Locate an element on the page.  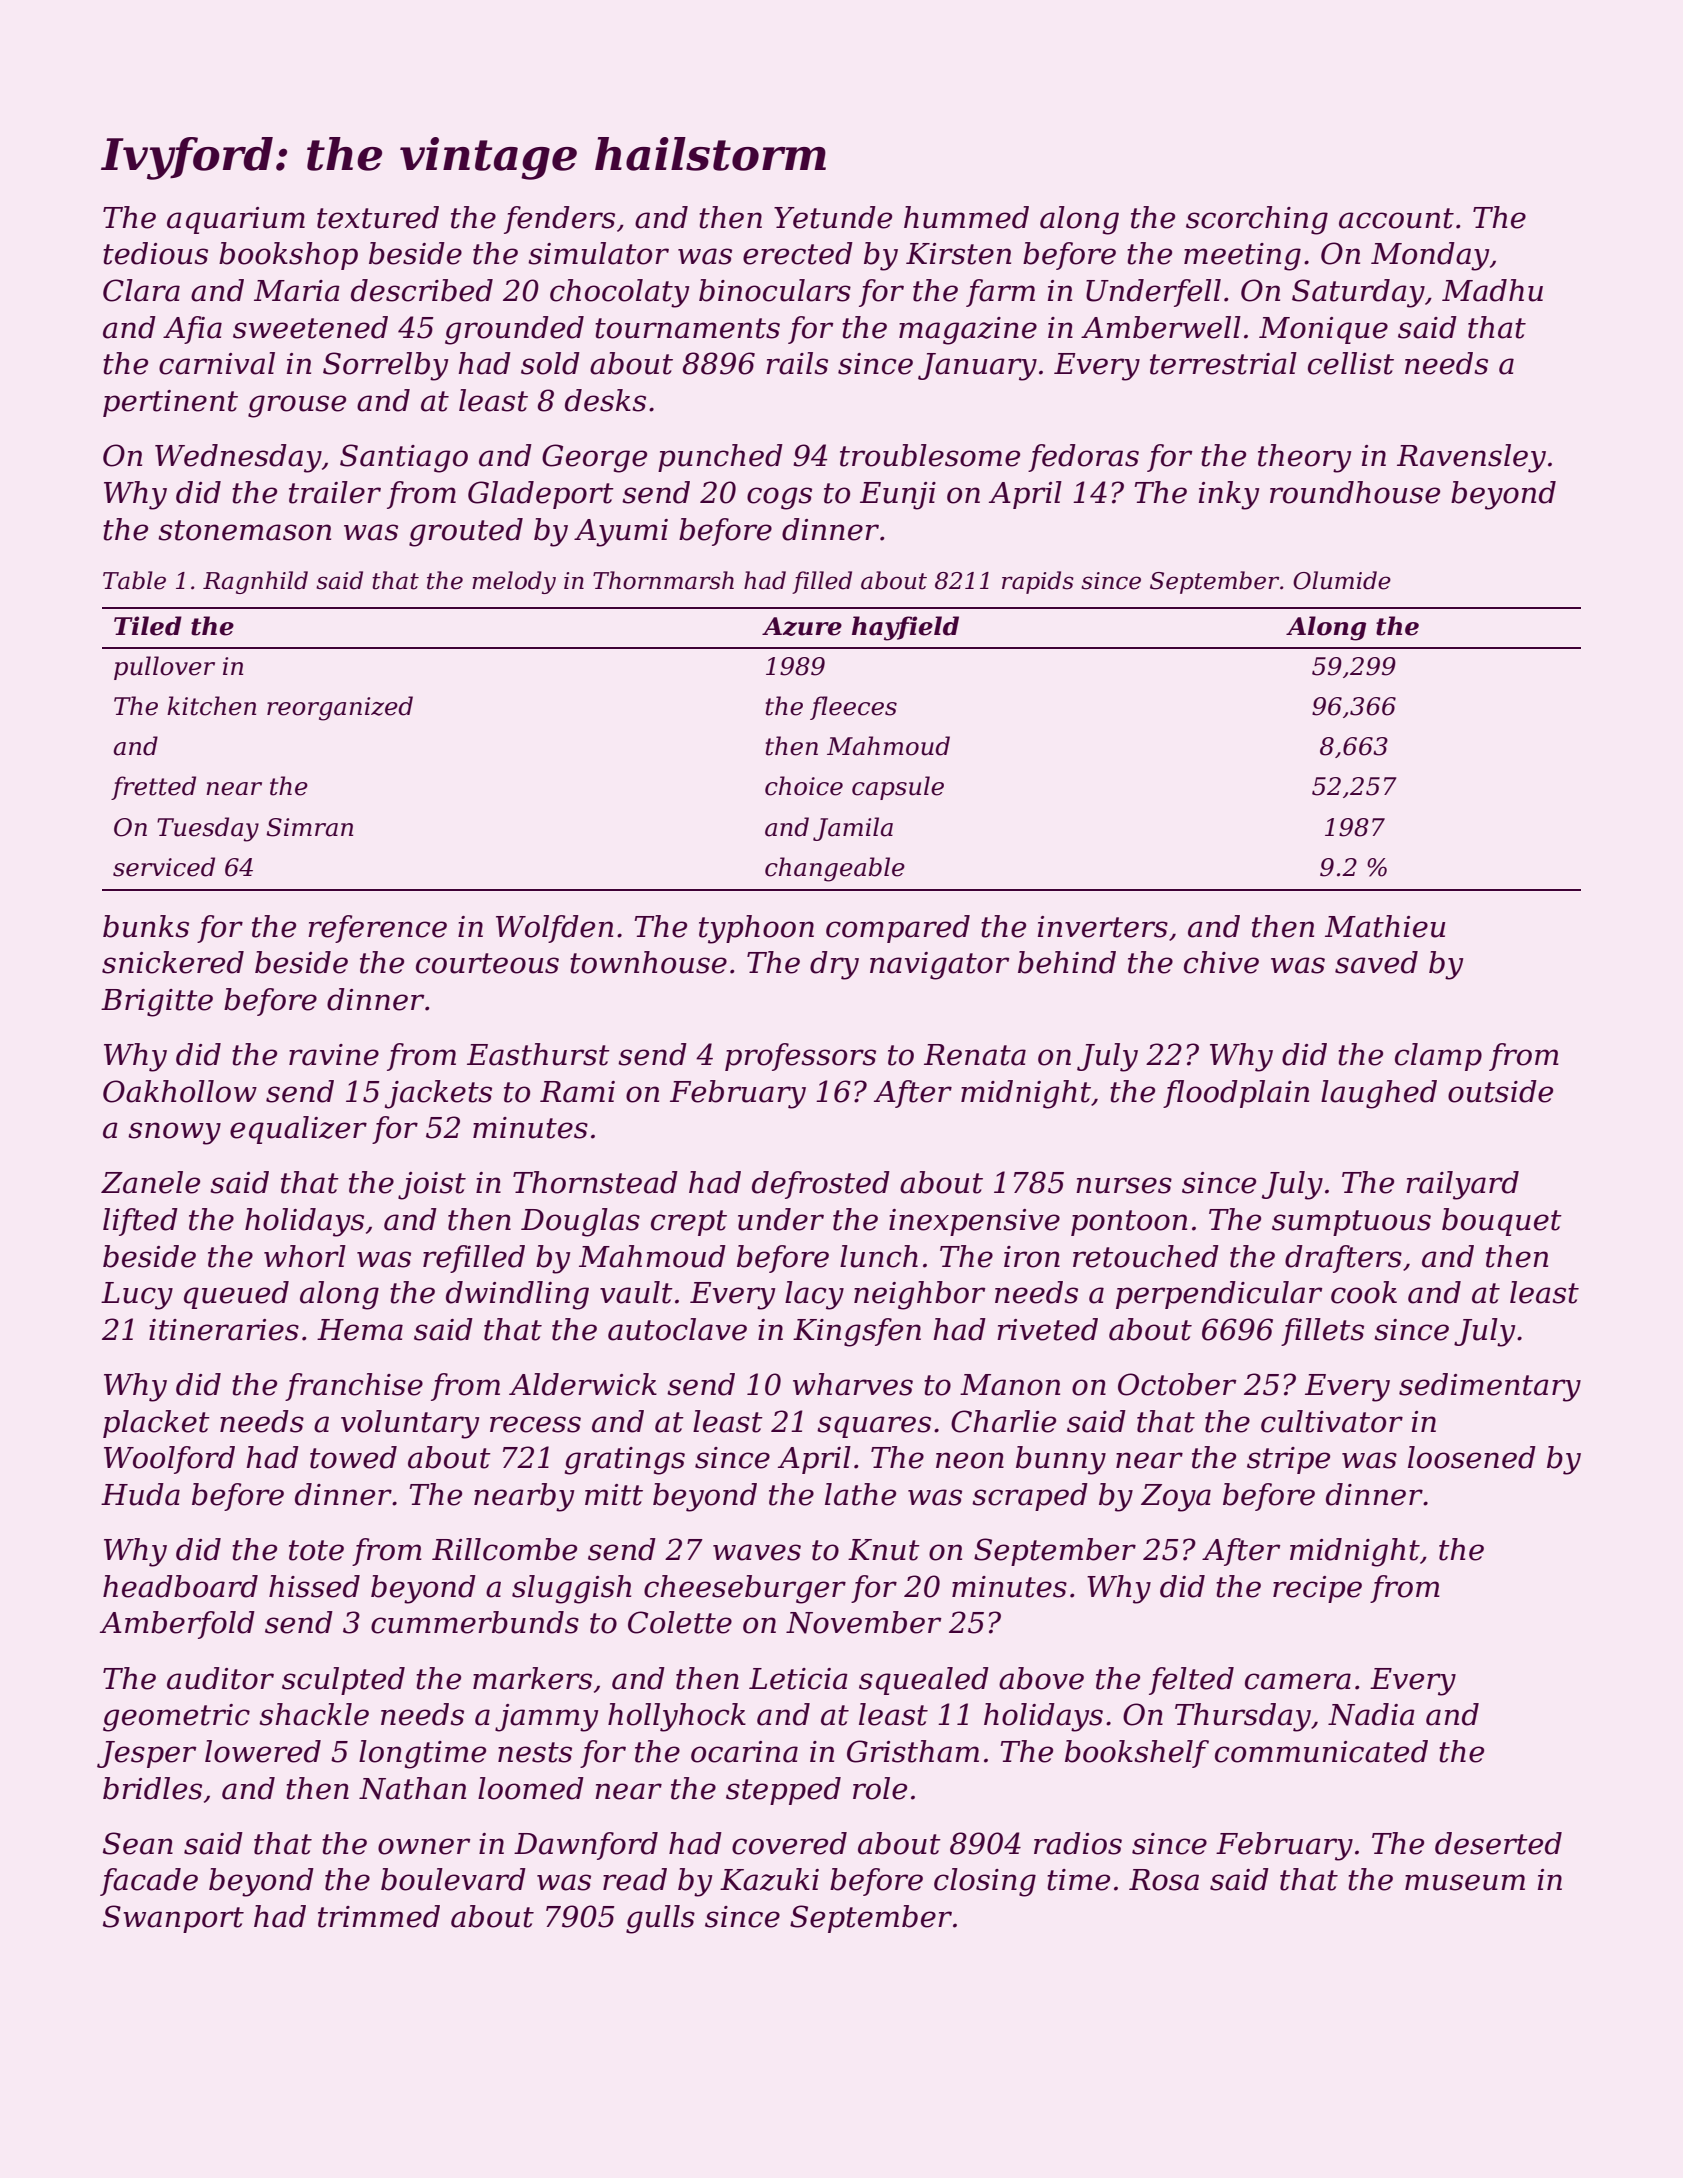
Thornmarsh is located at coordinates (663, 580).
